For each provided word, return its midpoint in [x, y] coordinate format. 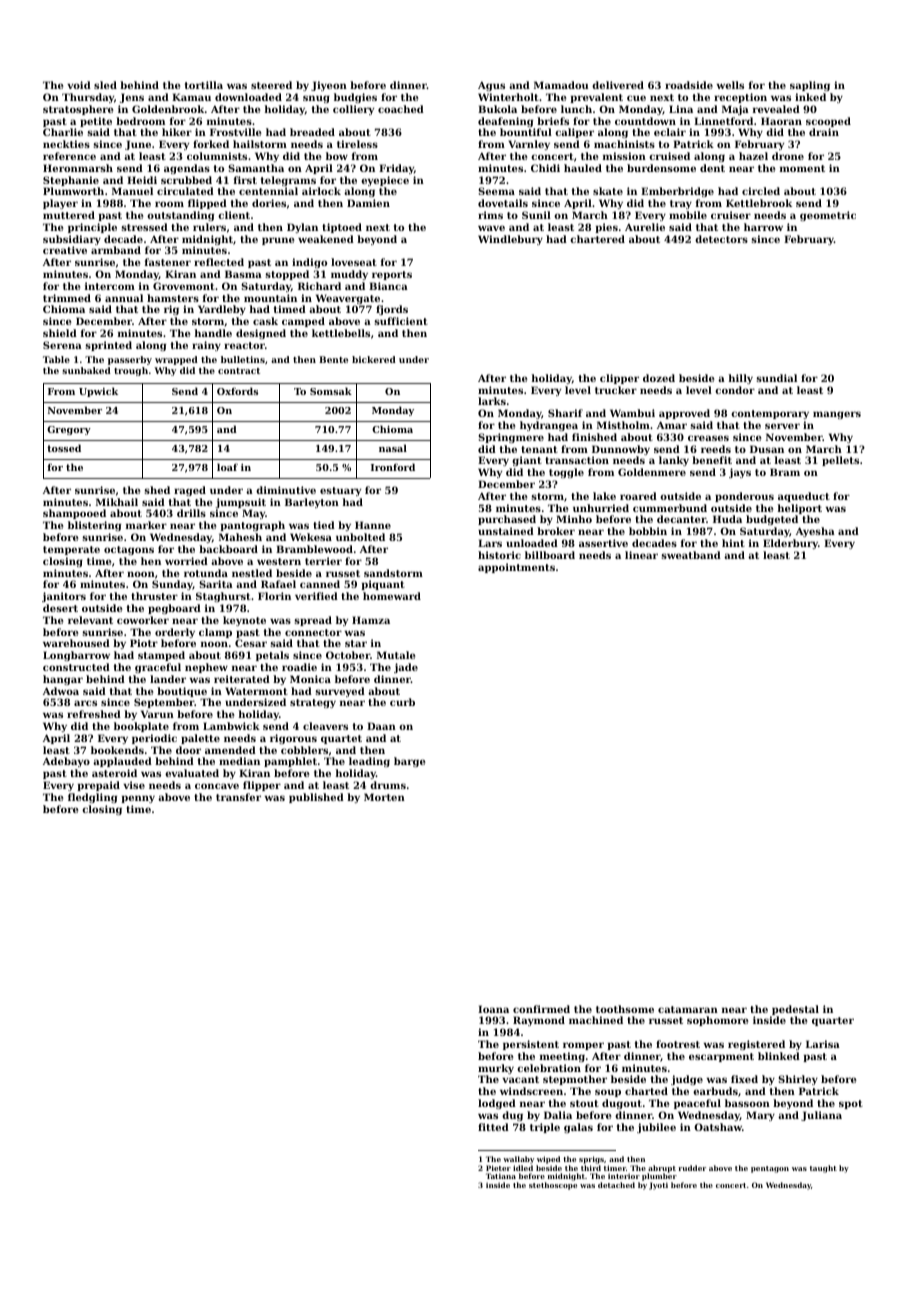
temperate [71, 550]
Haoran [781, 121]
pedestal [795, 1010]
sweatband [691, 555]
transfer [238, 797]
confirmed [541, 1009]
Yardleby [222, 310]
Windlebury [510, 240]
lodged [497, 1104]
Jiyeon [329, 86]
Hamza [371, 620]
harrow [763, 227]
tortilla [204, 85]
